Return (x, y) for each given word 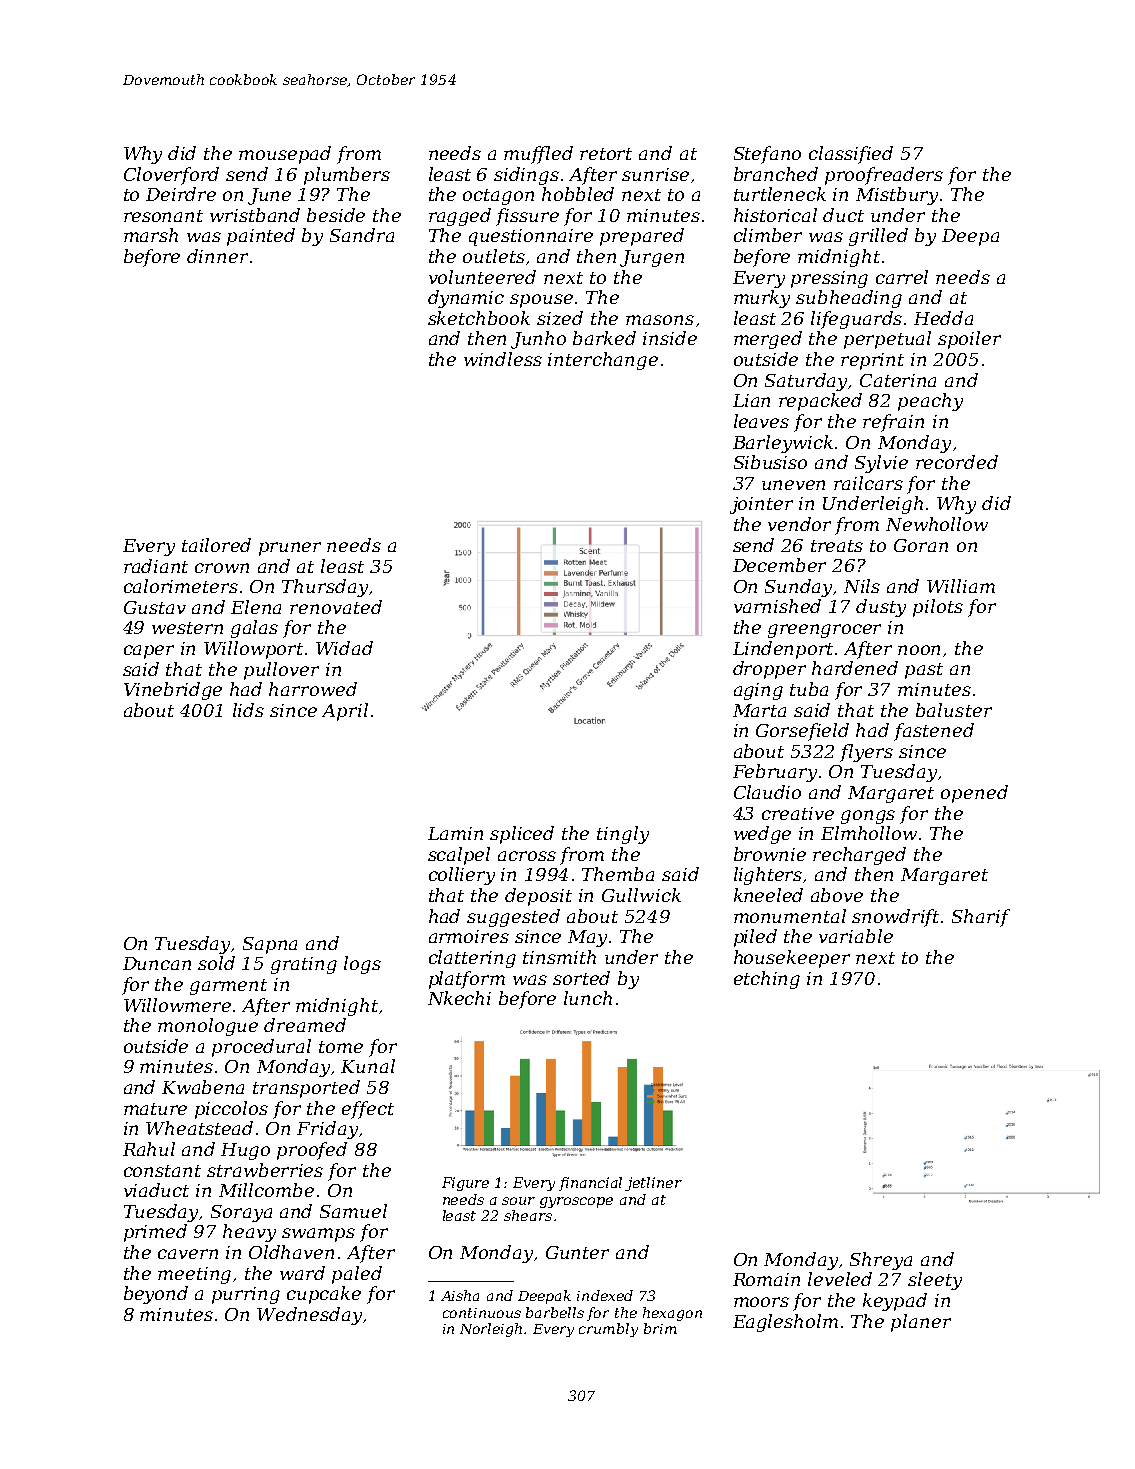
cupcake (324, 1295)
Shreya (881, 1261)
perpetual (887, 340)
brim (660, 1328)
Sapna (270, 945)
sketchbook (479, 318)
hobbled (578, 194)
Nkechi (459, 998)
